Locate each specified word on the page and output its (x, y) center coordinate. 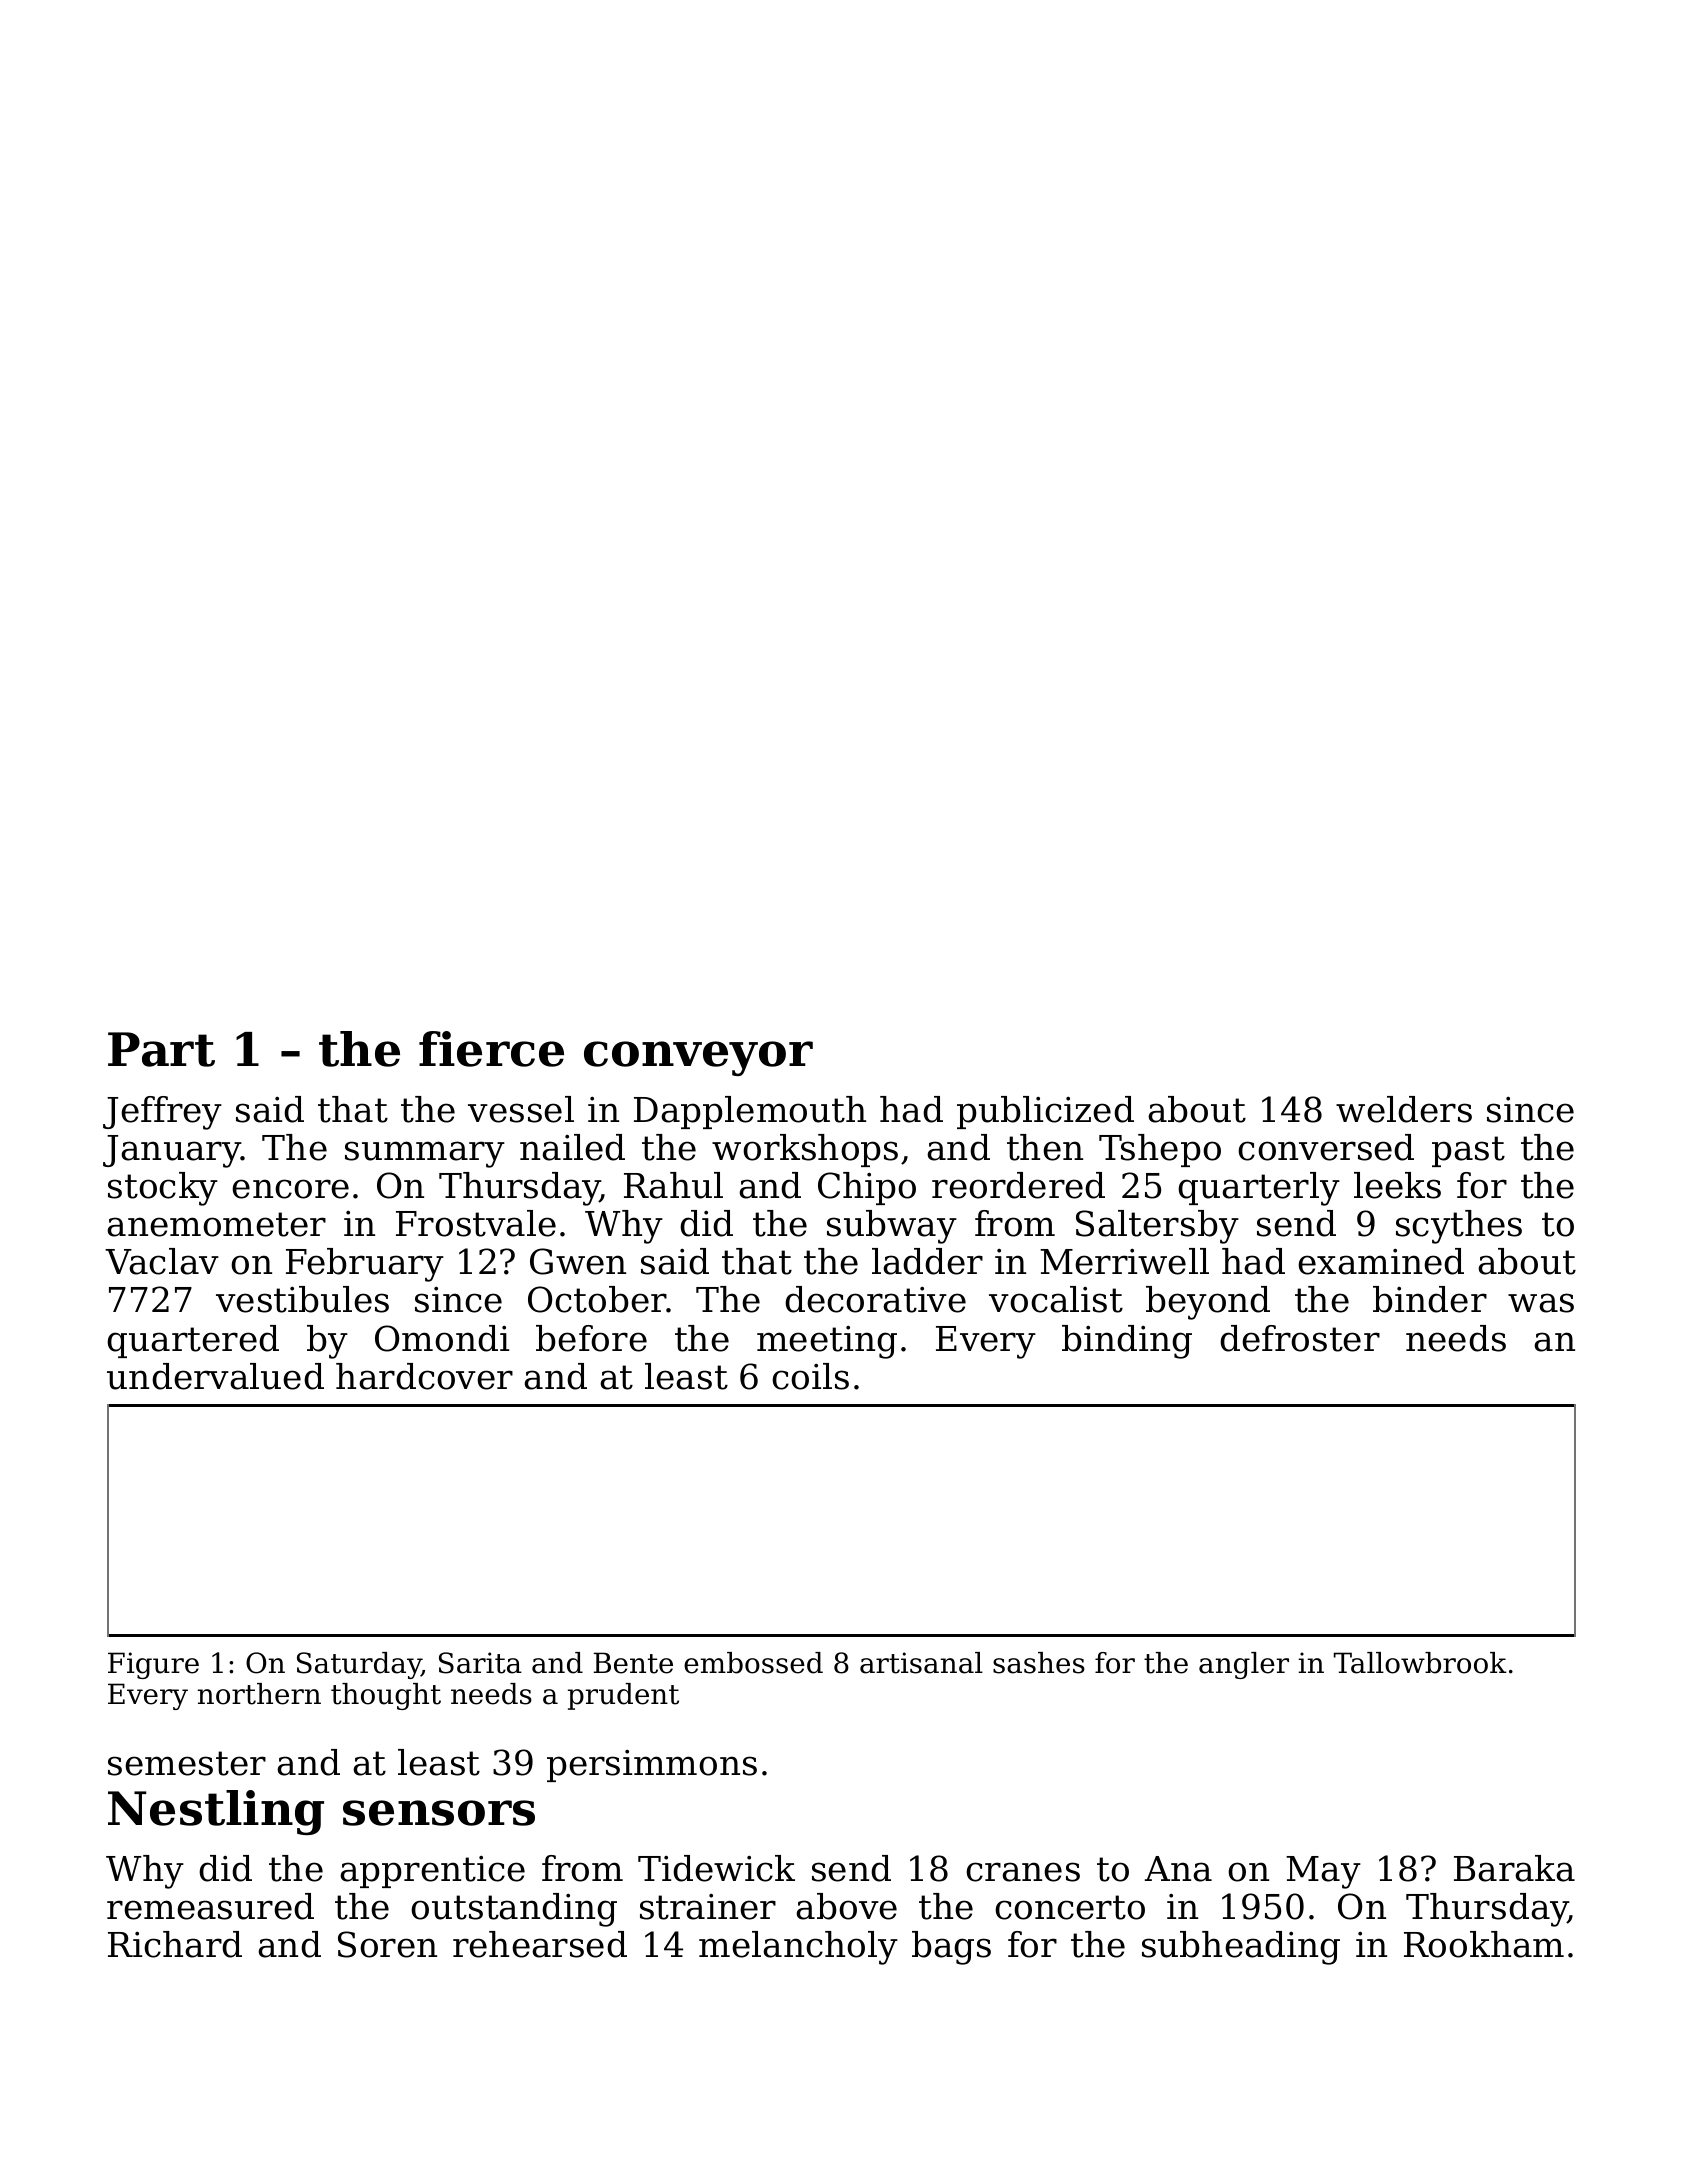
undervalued (215, 1376)
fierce (491, 1049)
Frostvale (476, 1223)
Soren (387, 1944)
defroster (1300, 1338)
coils (810, 1376)
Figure (153, 1665)
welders (1404, 1109)
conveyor (698, 1058)
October (597, 1299)
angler (1244, 1665)
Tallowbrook (1420, 1663)
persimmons (652, 1766)
